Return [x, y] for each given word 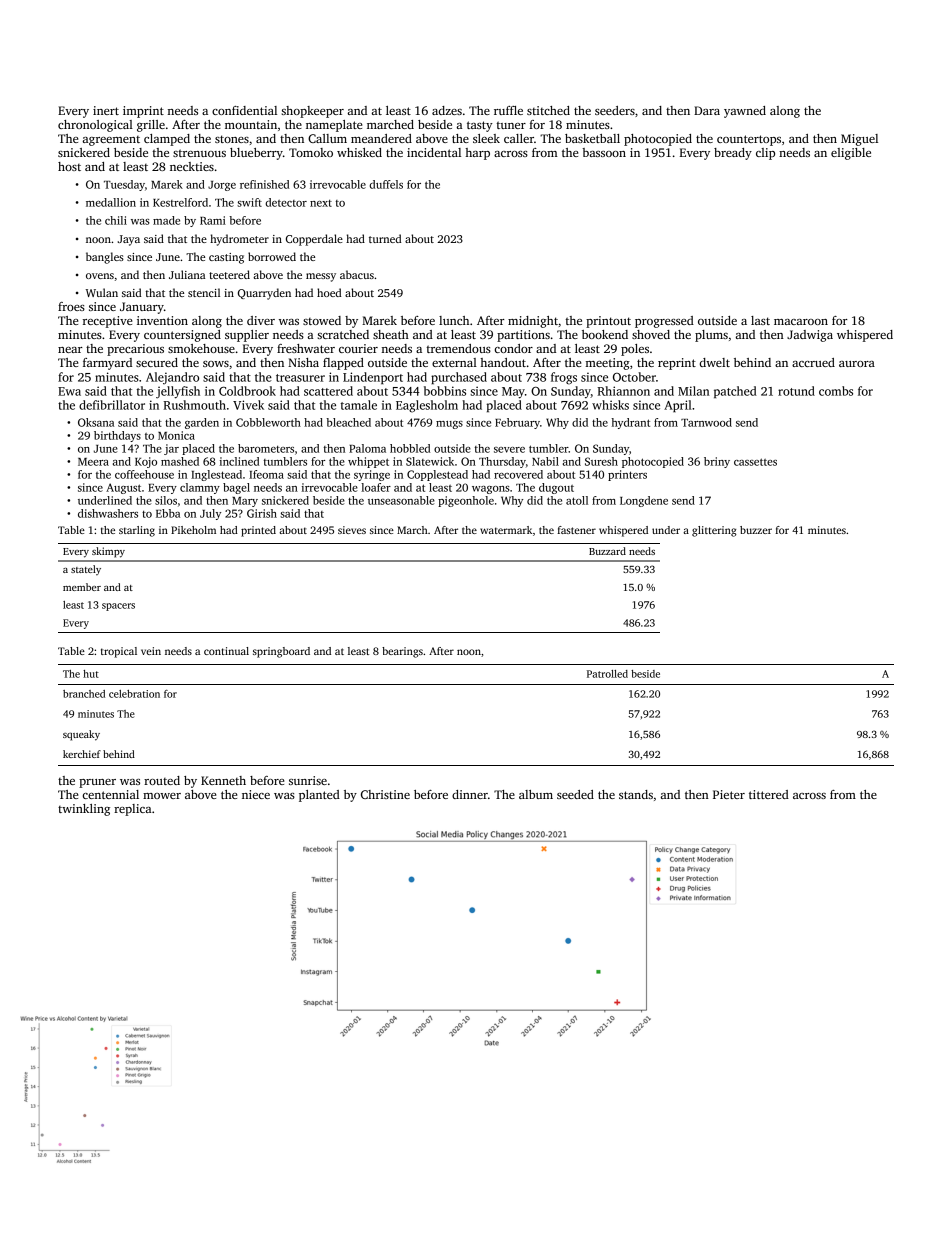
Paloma [367, 448]
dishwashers [108, 513]
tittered [769, 794]
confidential [244, 110]
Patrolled [607, 674]
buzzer [756, 530]
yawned [745, 112]
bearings [402, 652]
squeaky [81, 735]
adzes [447, 110]
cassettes [755, 462]
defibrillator [112, 405]
